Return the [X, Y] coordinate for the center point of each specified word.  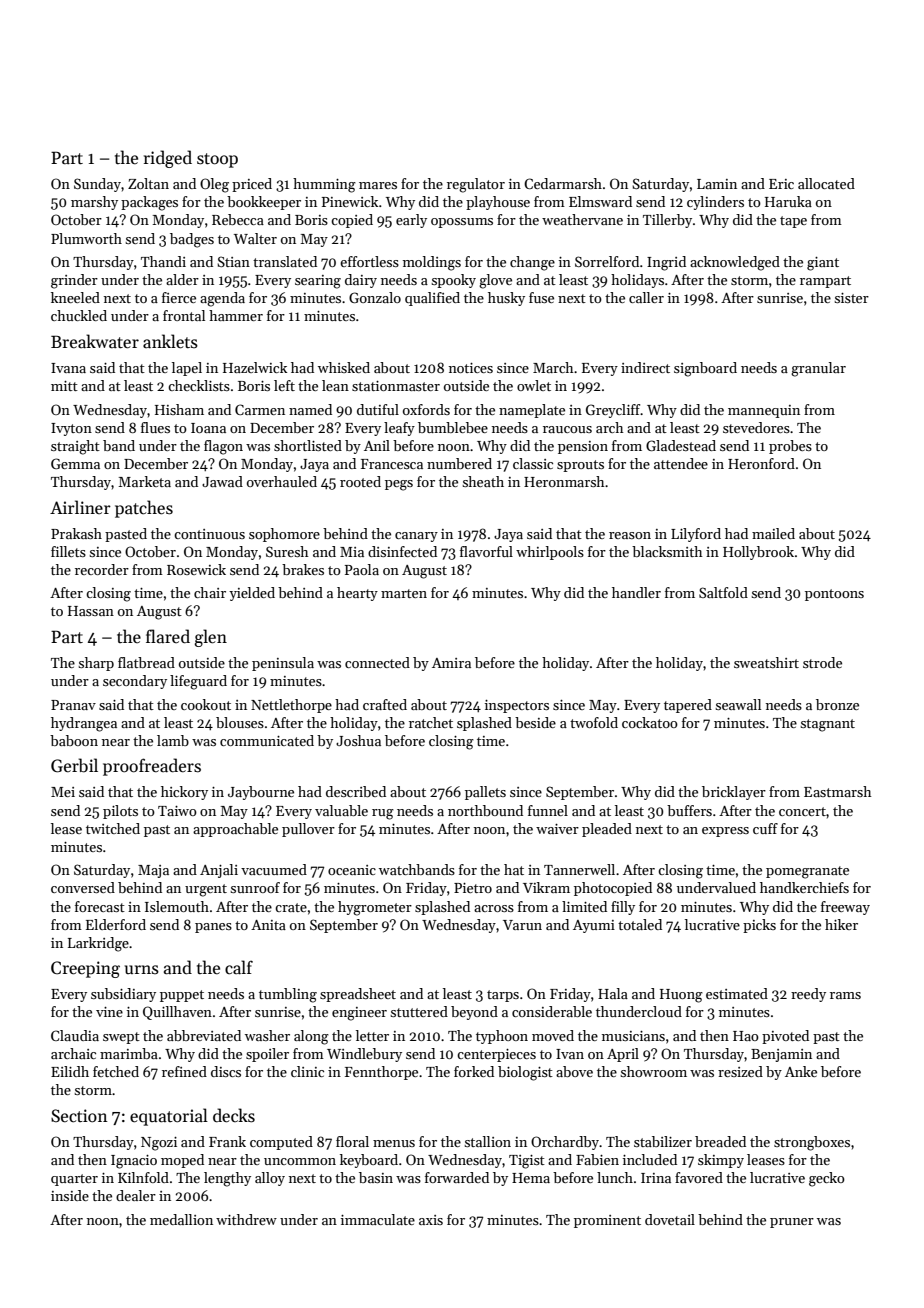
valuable [341, 810]
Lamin [717, 184]
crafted [385, 704]
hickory [184, 793]
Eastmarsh [838, 791]
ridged [168, 159]
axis [431, 1220]
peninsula [283, 664]
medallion [181, 1219]
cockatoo [650, 722]
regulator [476, 185]
